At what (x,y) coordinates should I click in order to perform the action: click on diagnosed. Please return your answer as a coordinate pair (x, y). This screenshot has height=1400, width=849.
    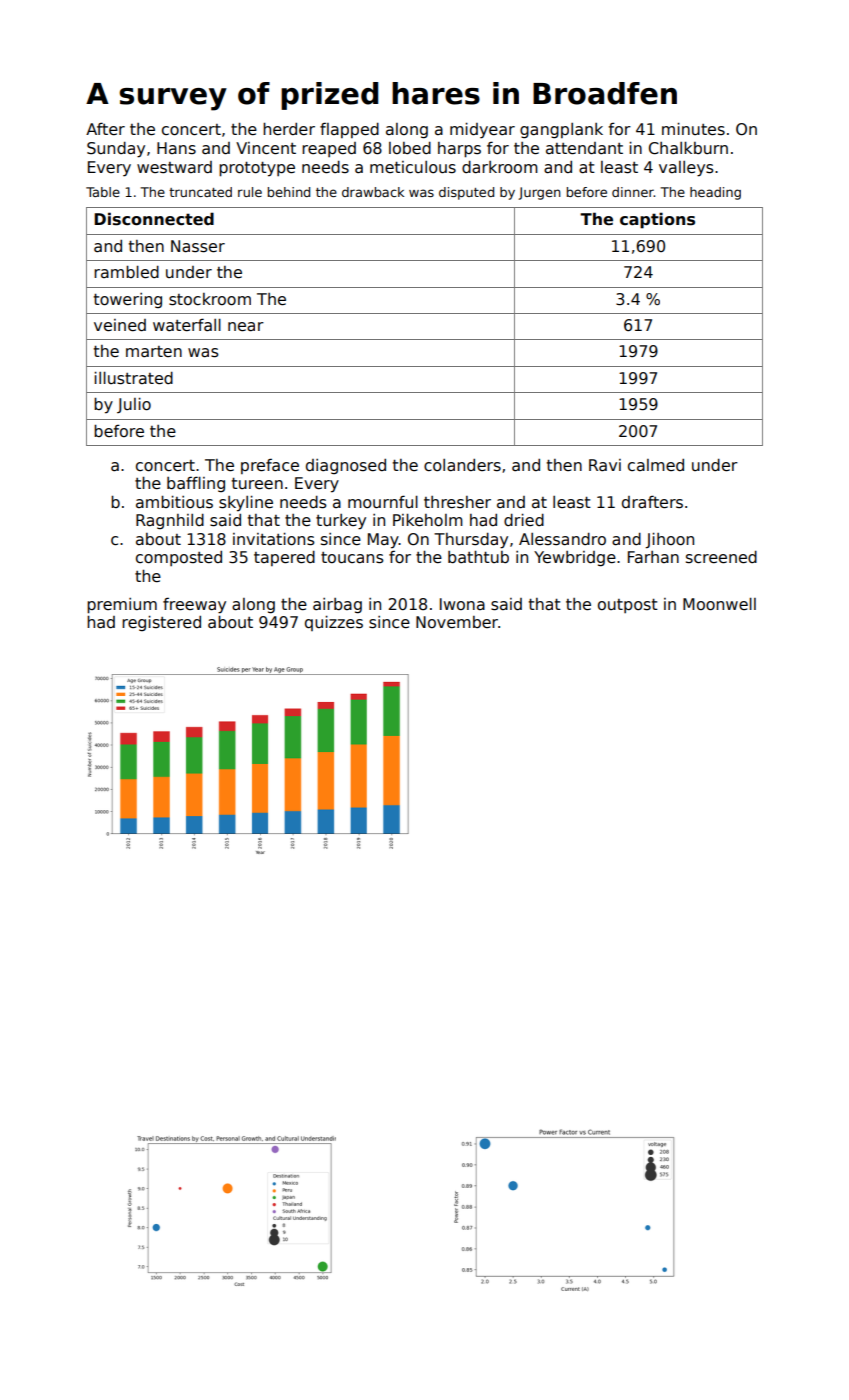
    Looking at the image, I should click on (346, 466).
